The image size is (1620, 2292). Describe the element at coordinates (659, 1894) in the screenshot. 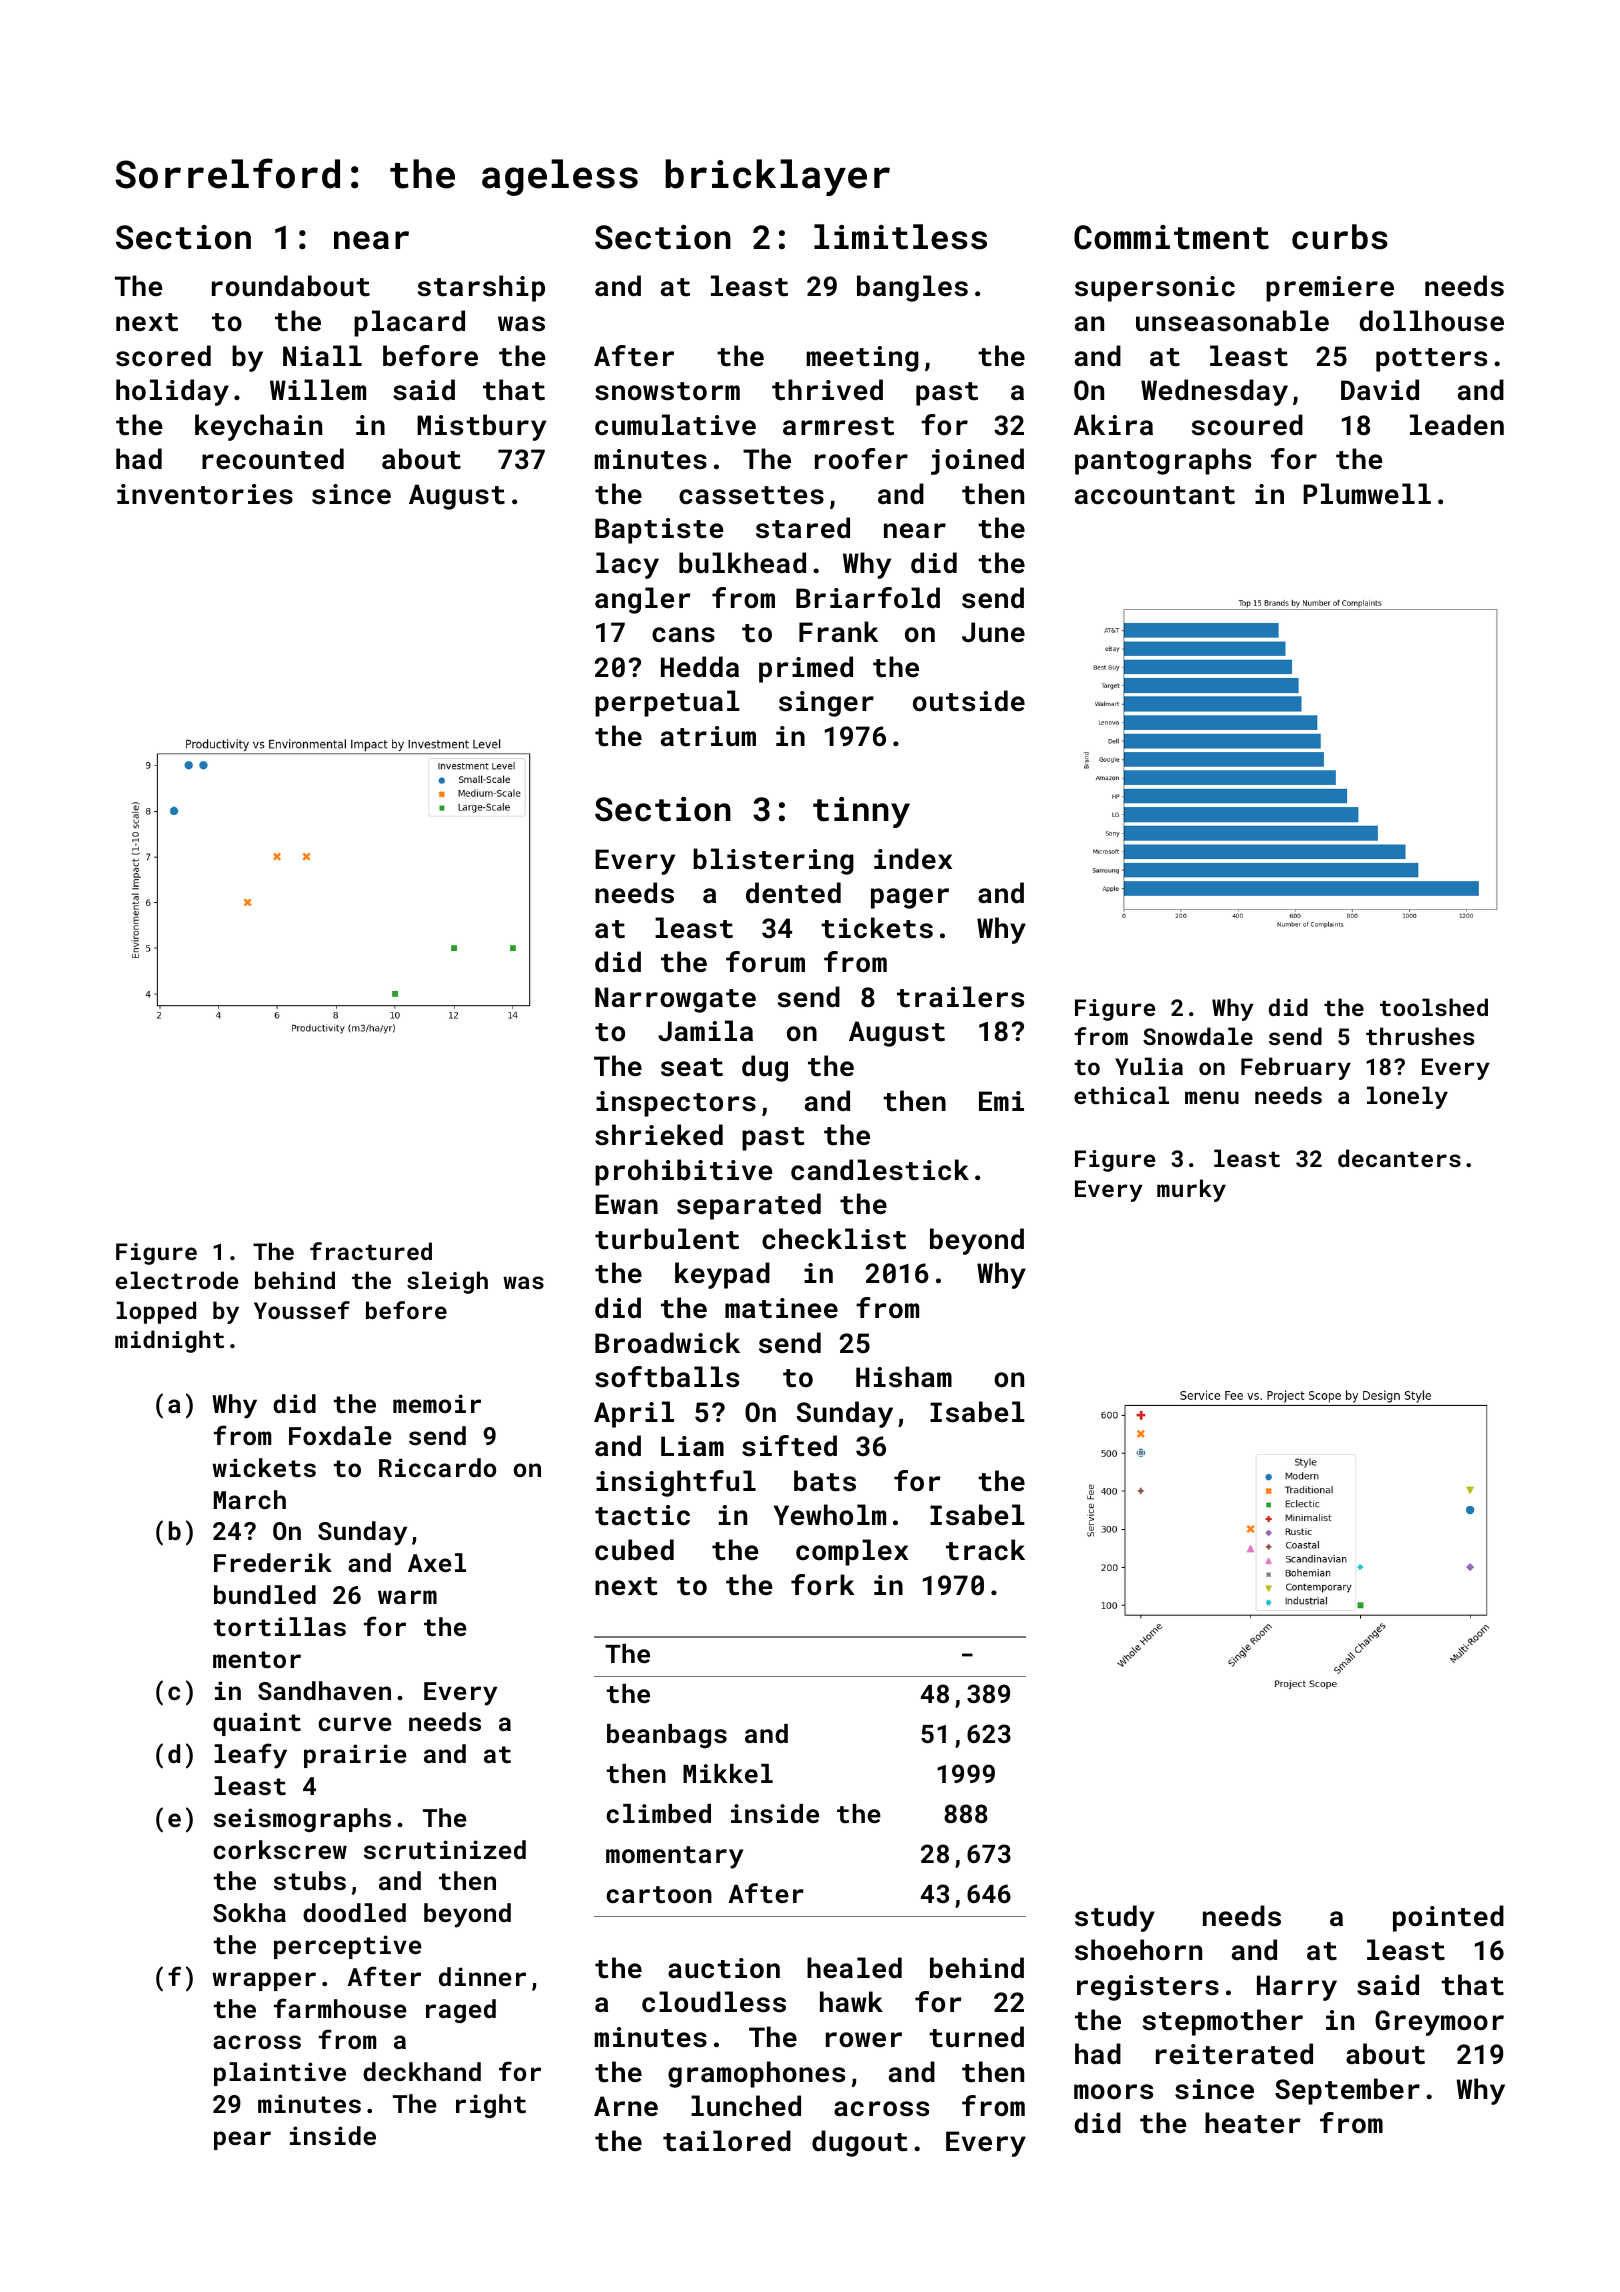

I see `cartoon` at that location.
